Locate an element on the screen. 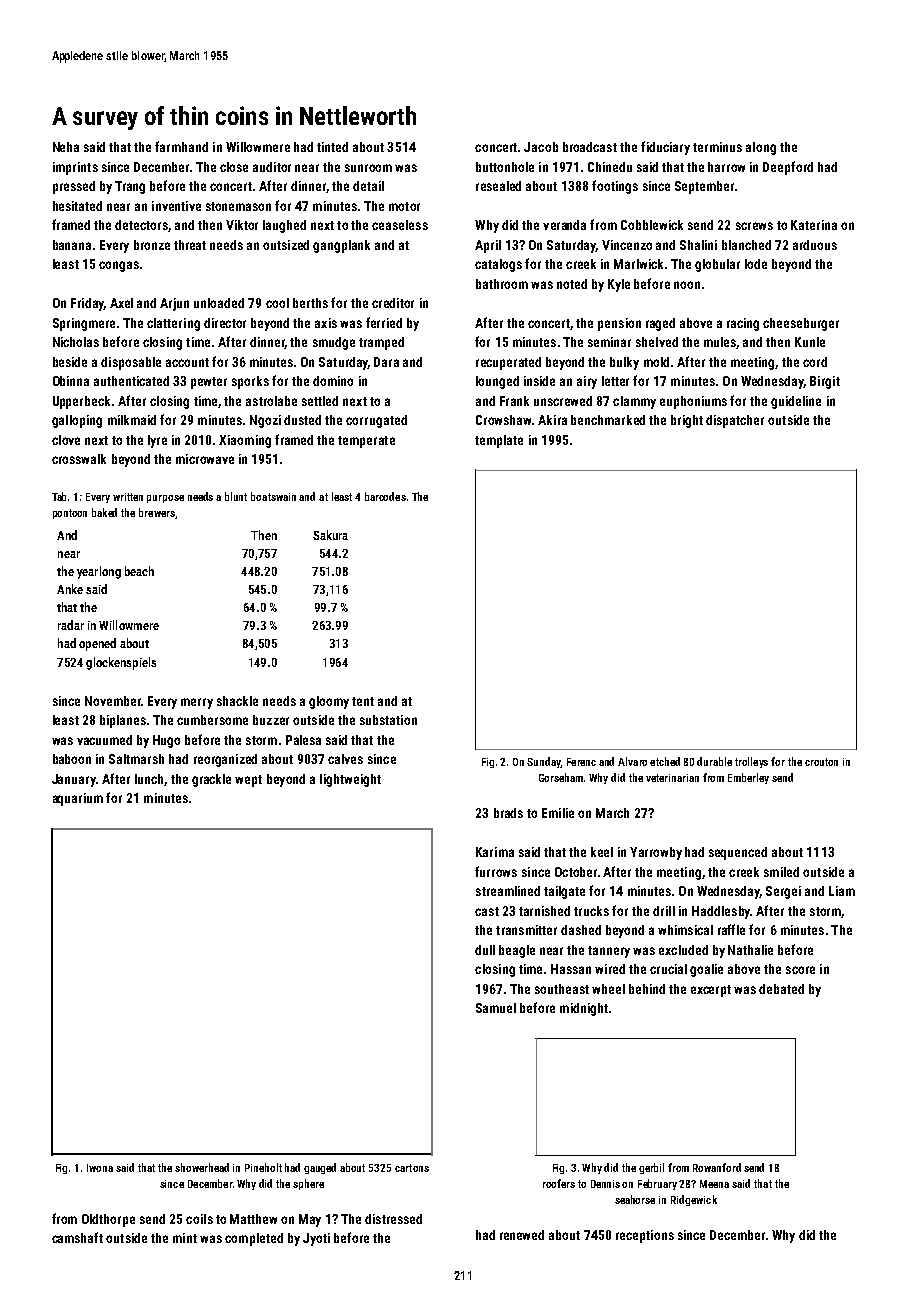 The height and width of the screenshot is (1316, 908). Iwona is located at coordinates (100, 1168).
